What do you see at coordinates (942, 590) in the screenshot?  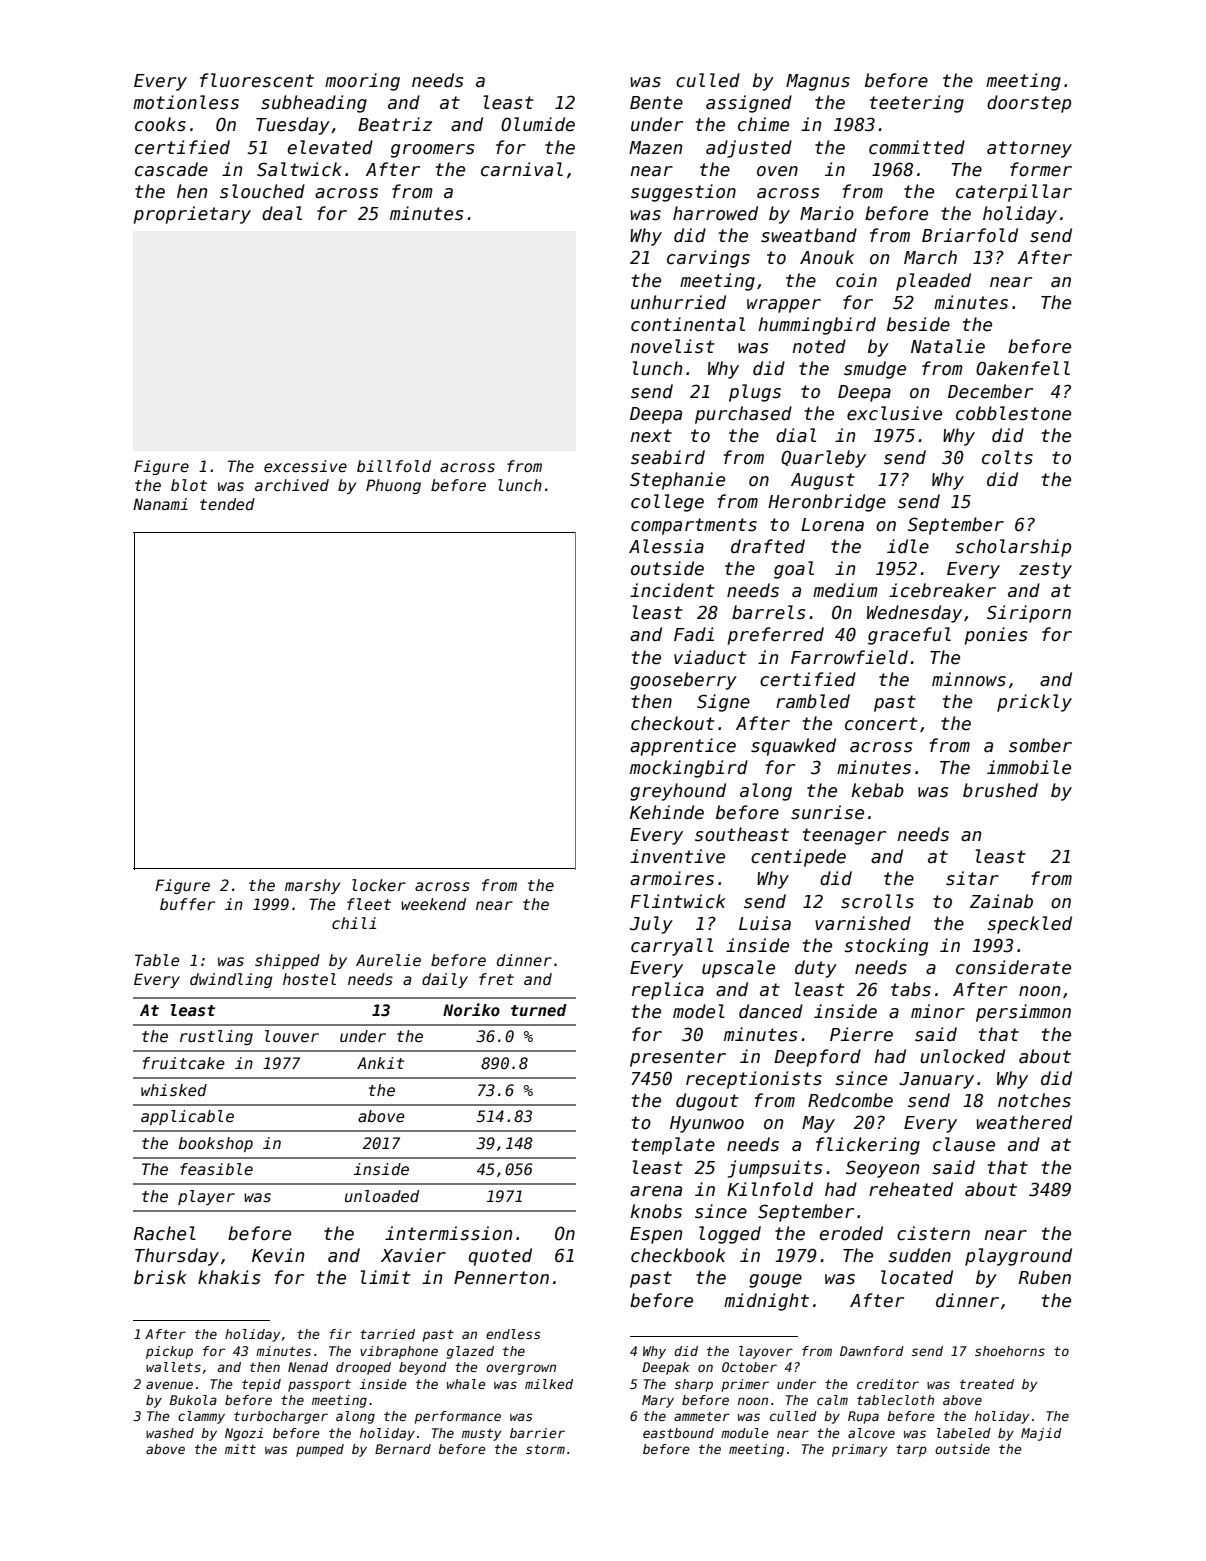 I see `icebreaker` at bounding box center [942, 590].
